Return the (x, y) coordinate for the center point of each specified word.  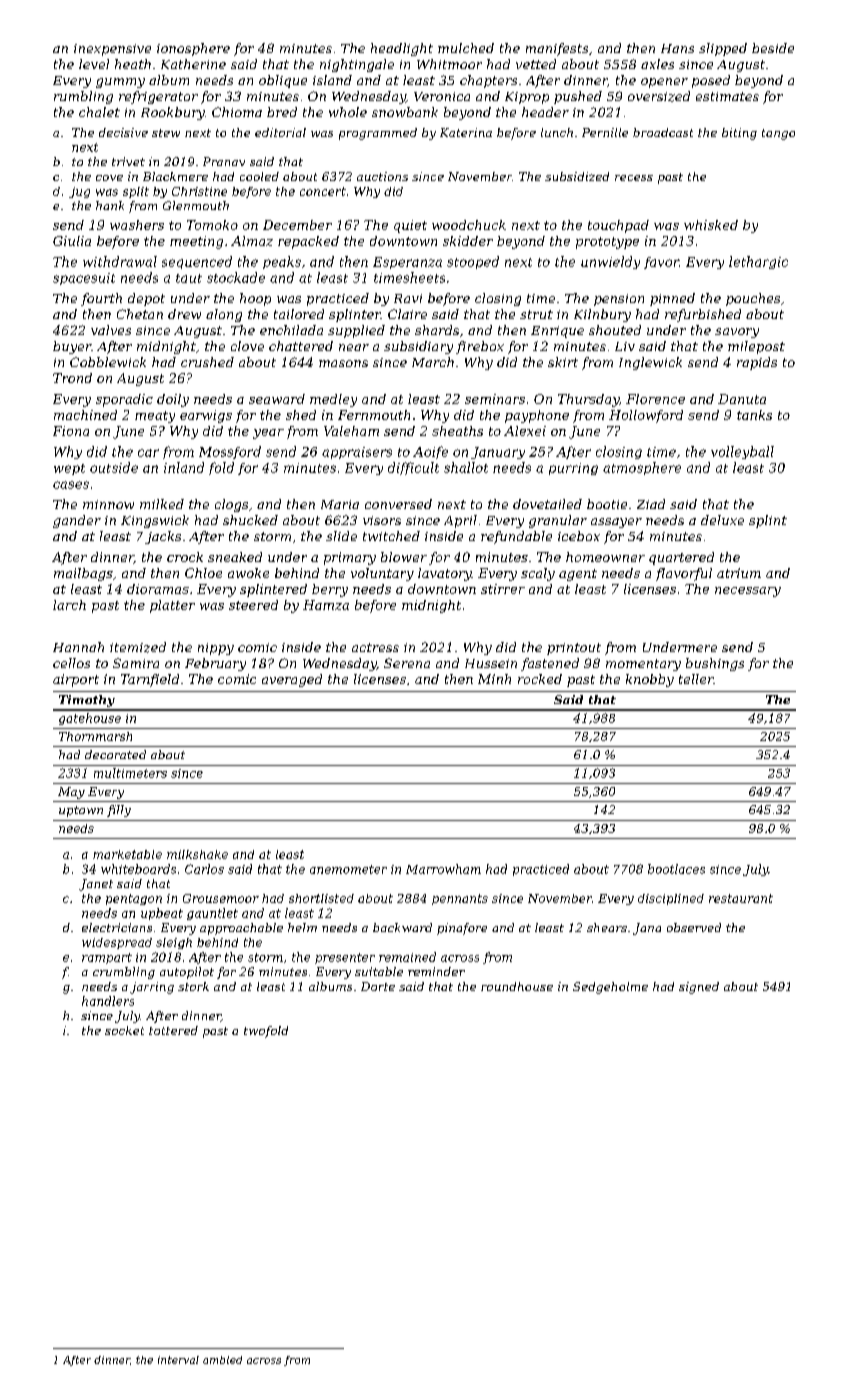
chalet (99, 112)
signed (699, 988)
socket (124, 1030)
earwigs (206, 416)
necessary (748, 592)
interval (178, 1360)
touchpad (618, 226)
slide (341, 536)
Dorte (378, 986)
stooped (473, 262)
